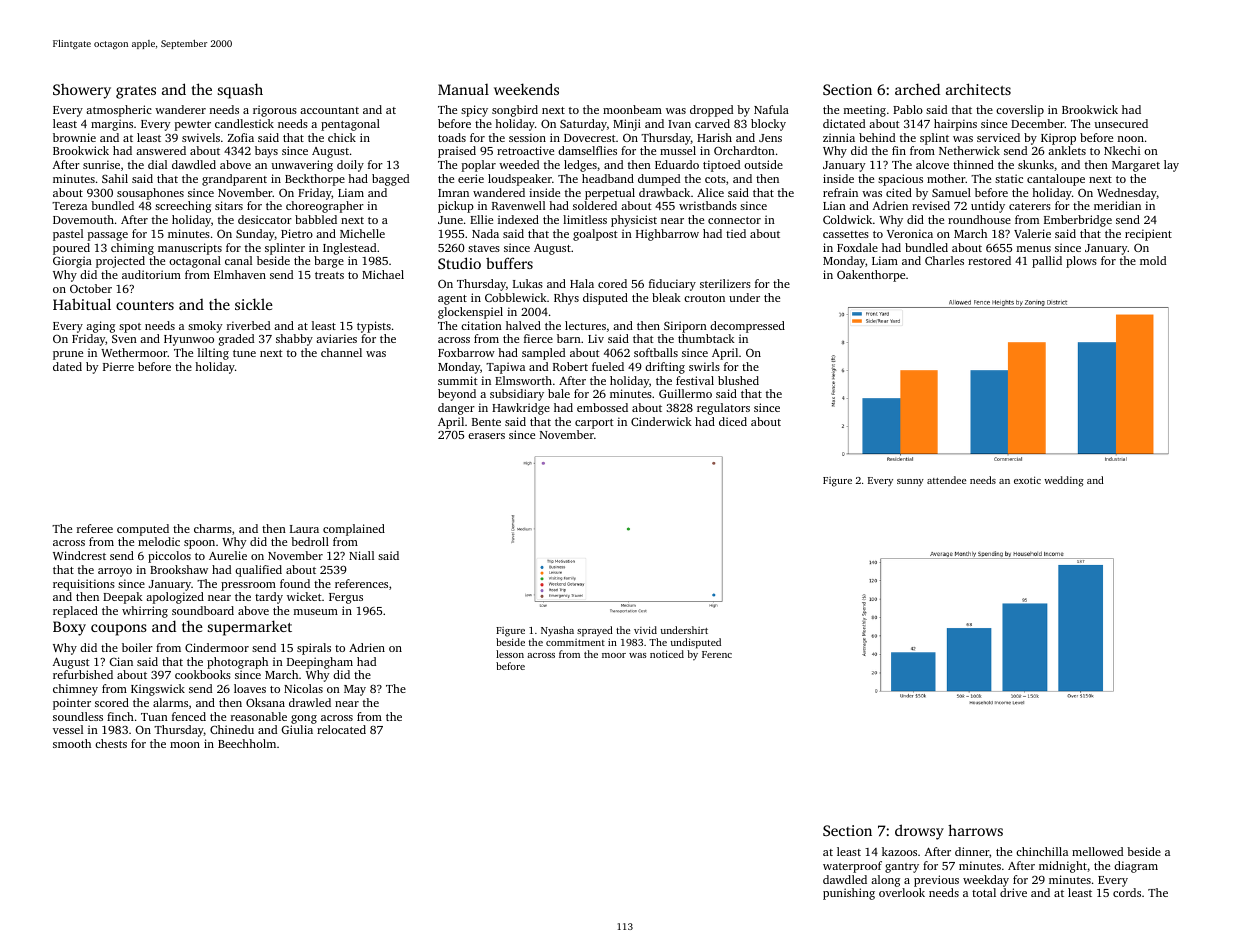 This document has height=952, width=1233. I want to click on waterproof, so click(852, 867).
